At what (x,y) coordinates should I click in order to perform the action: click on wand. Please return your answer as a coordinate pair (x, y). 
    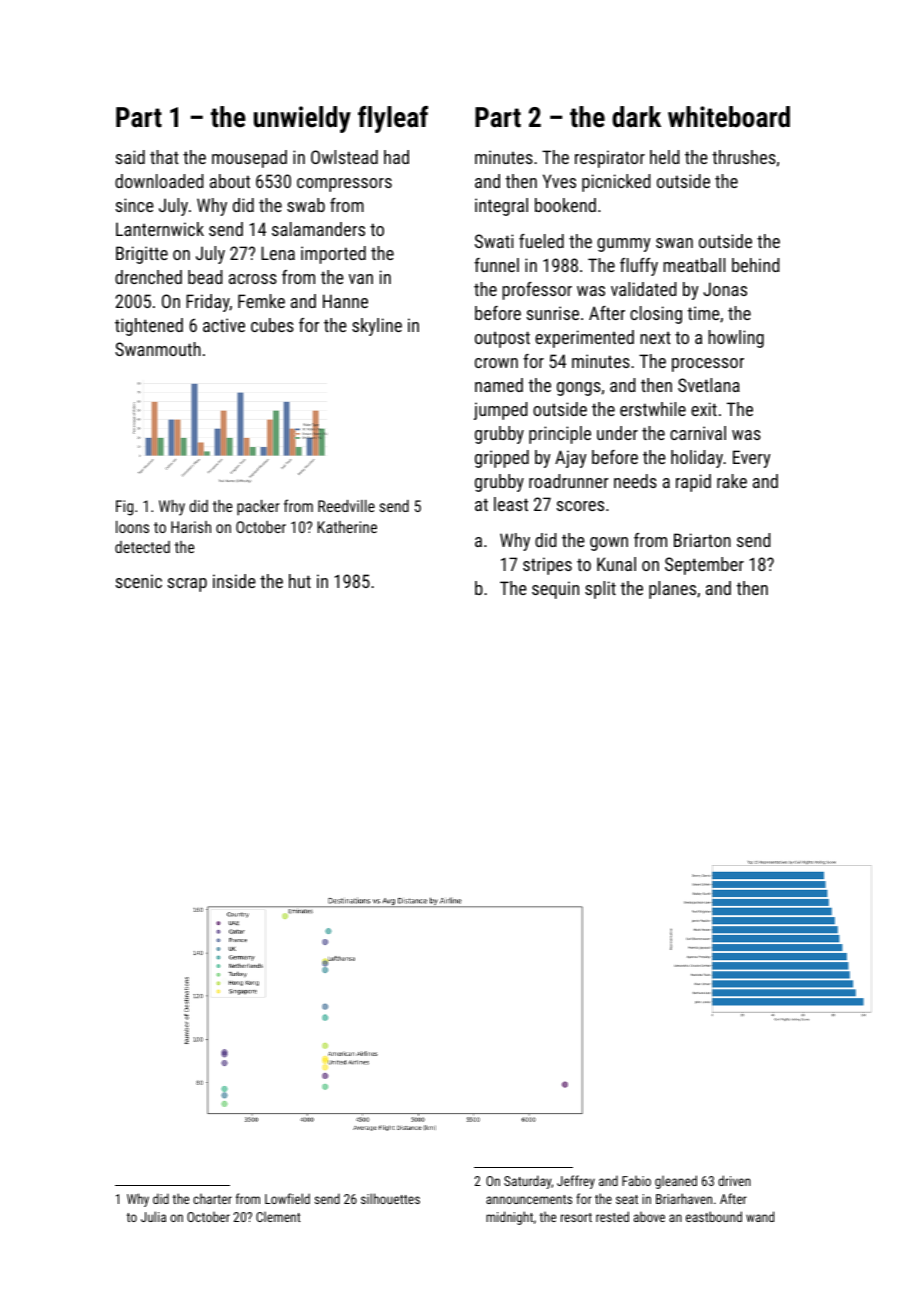
    Looking at the image, I should click on (760, 1216).
